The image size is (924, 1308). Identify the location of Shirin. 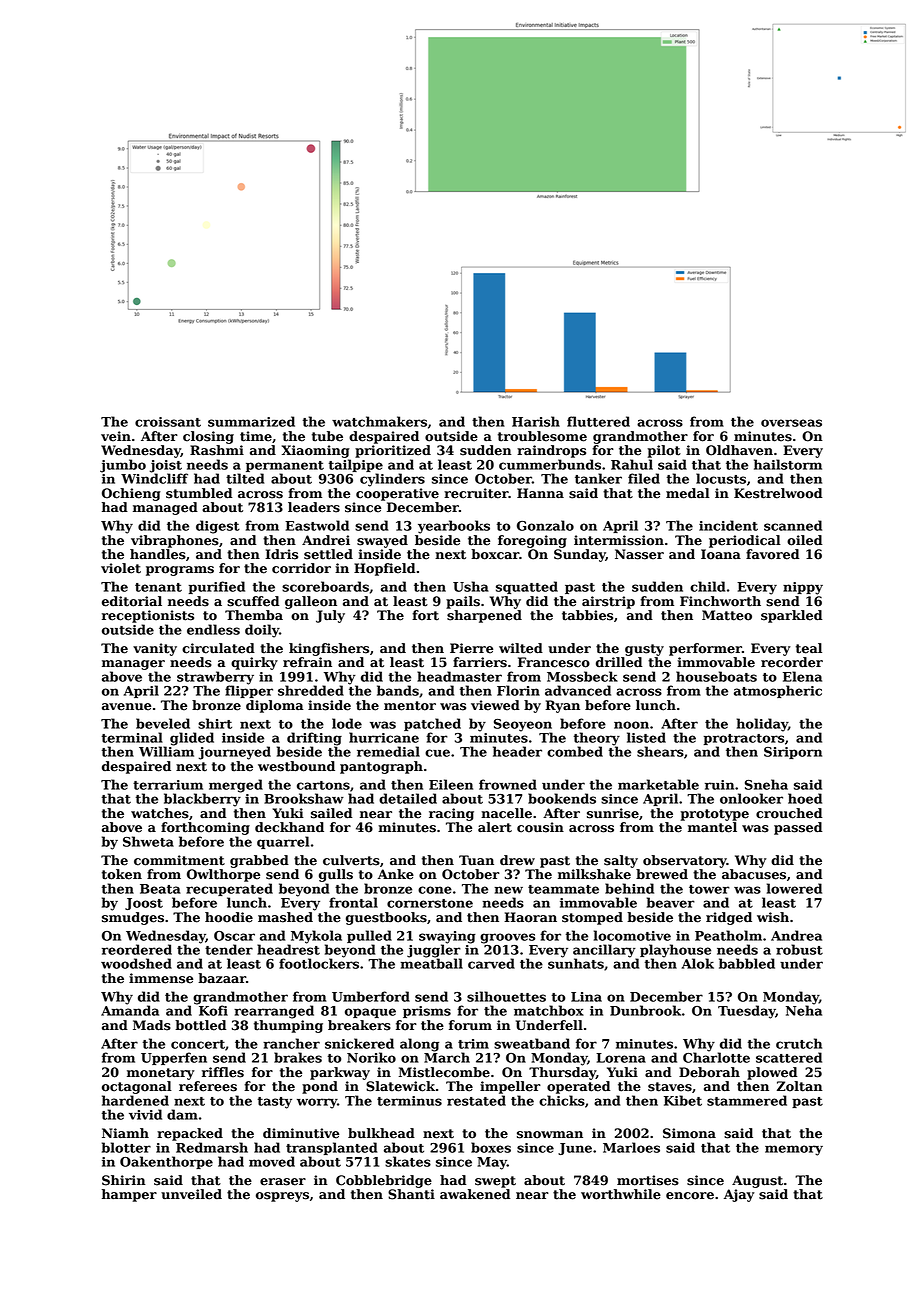
(124, 1180).
